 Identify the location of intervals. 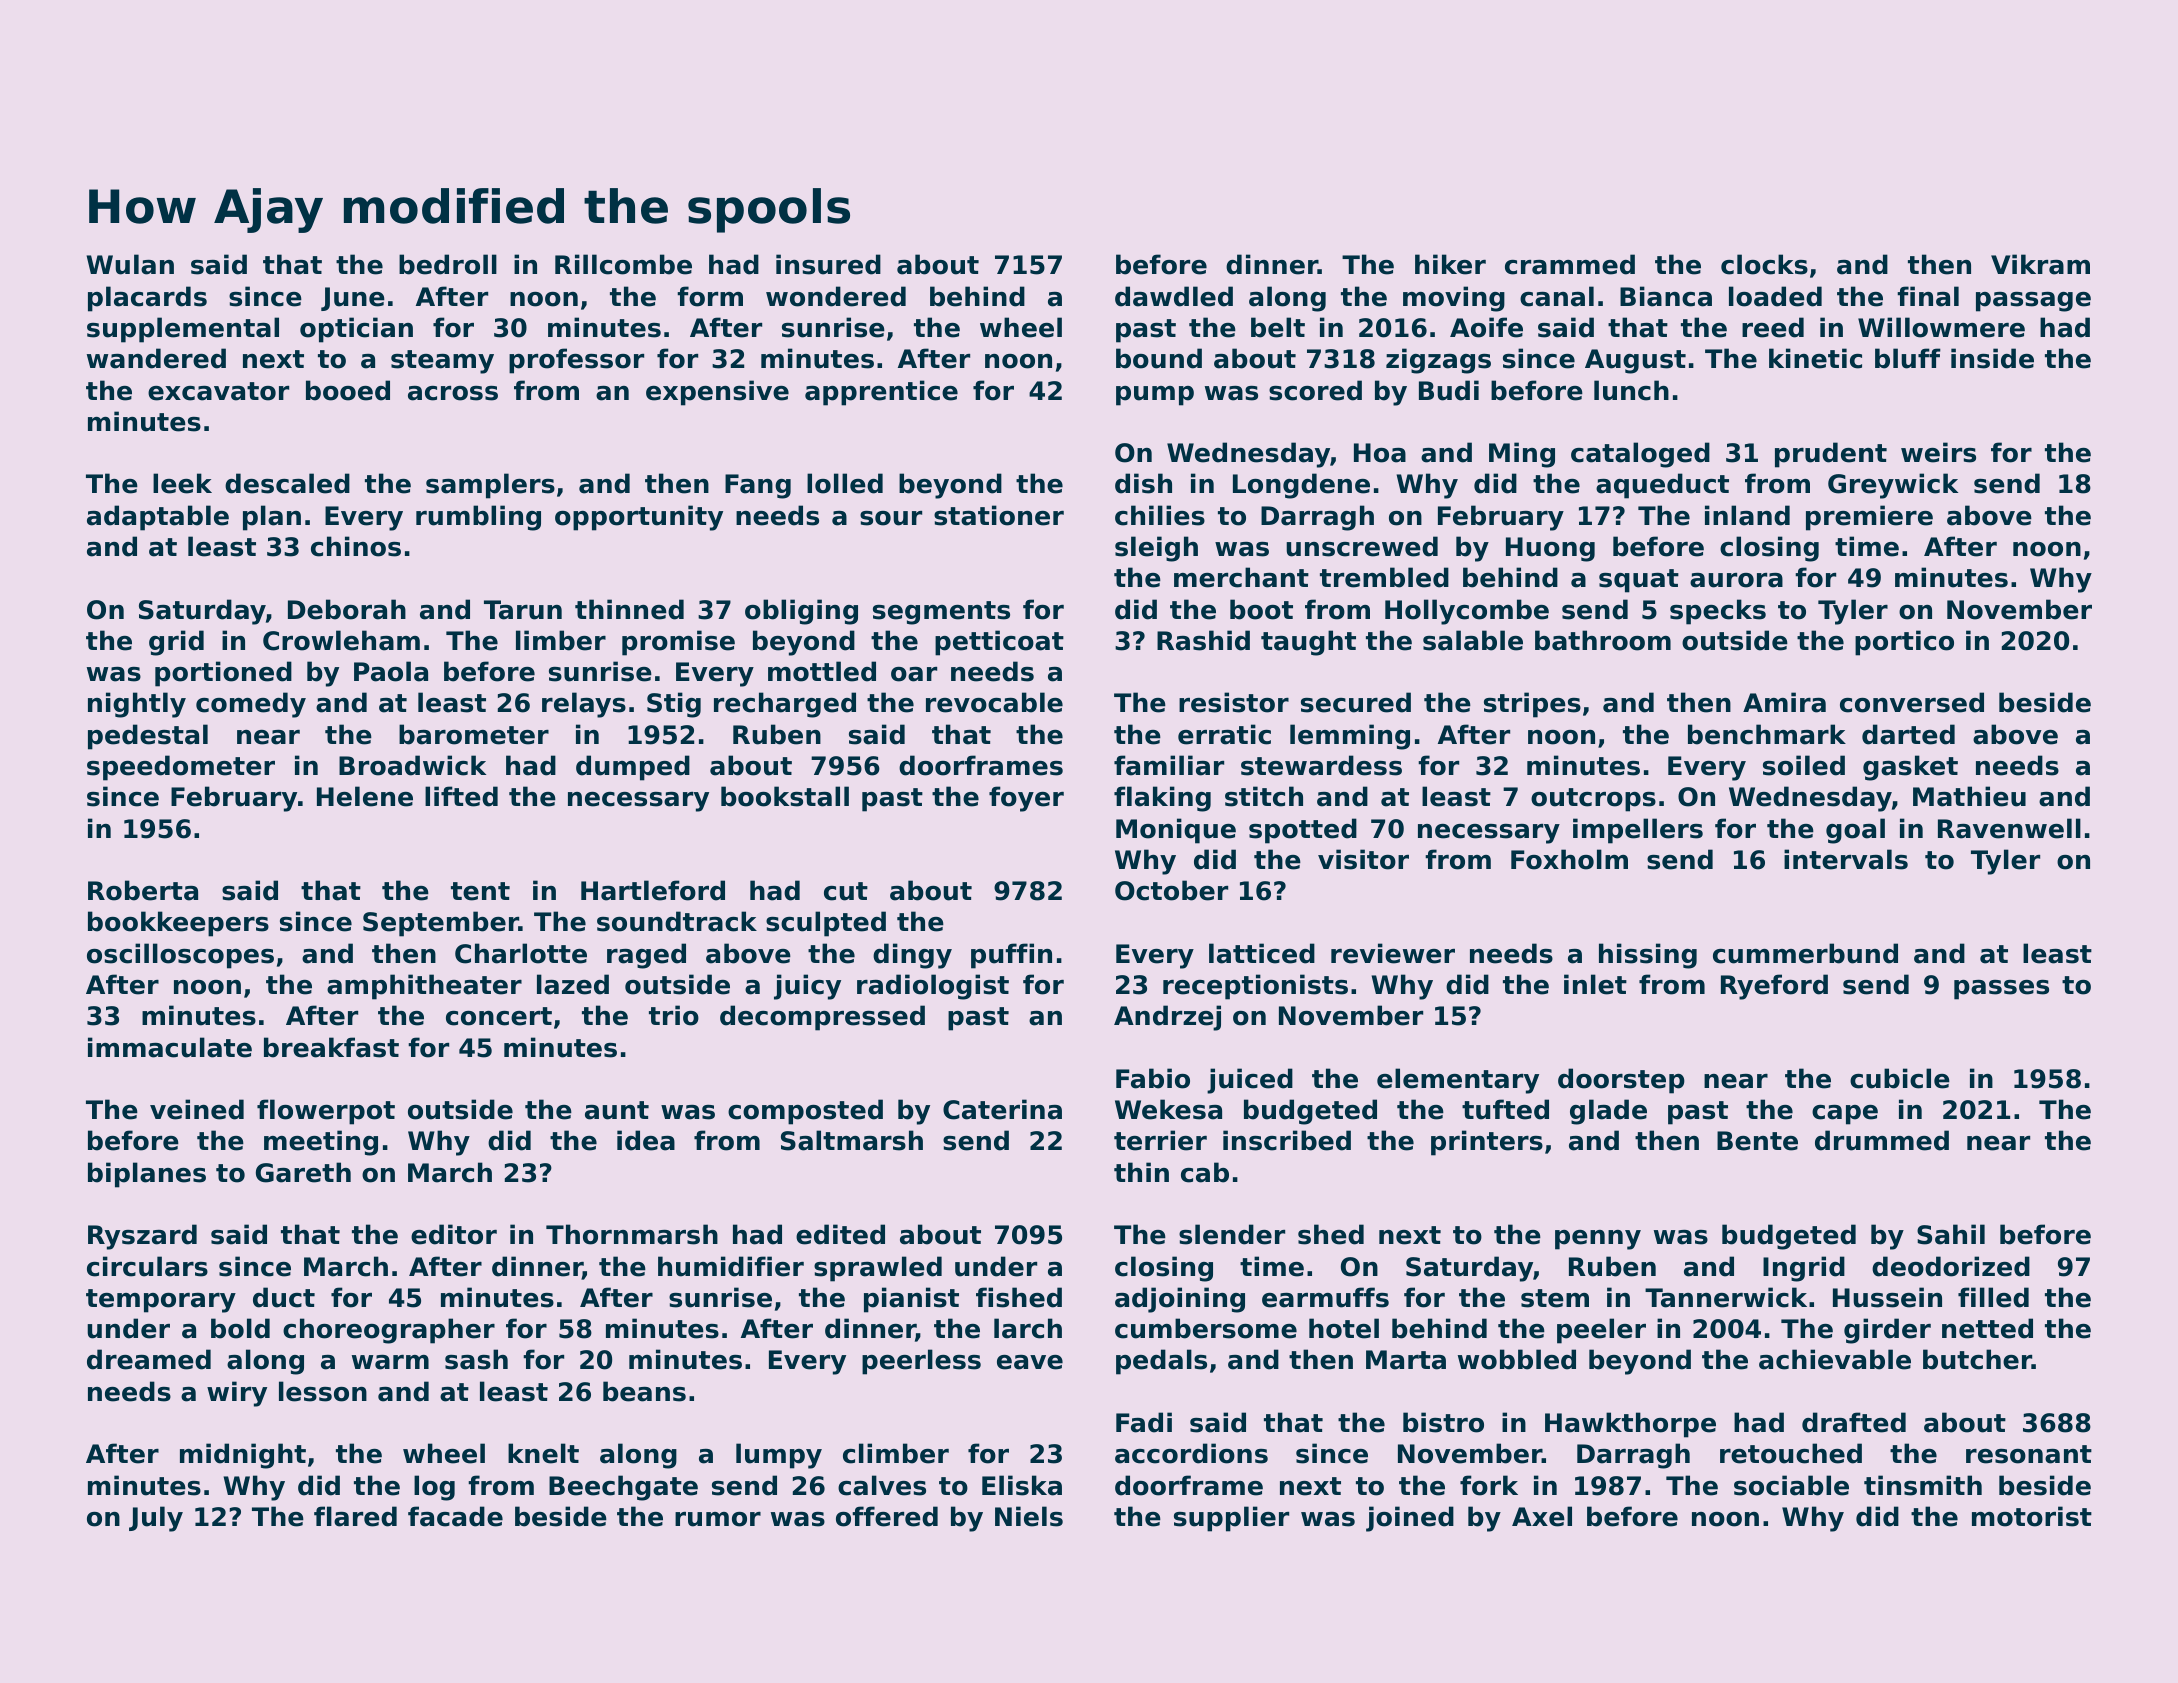
(1846, 859).
